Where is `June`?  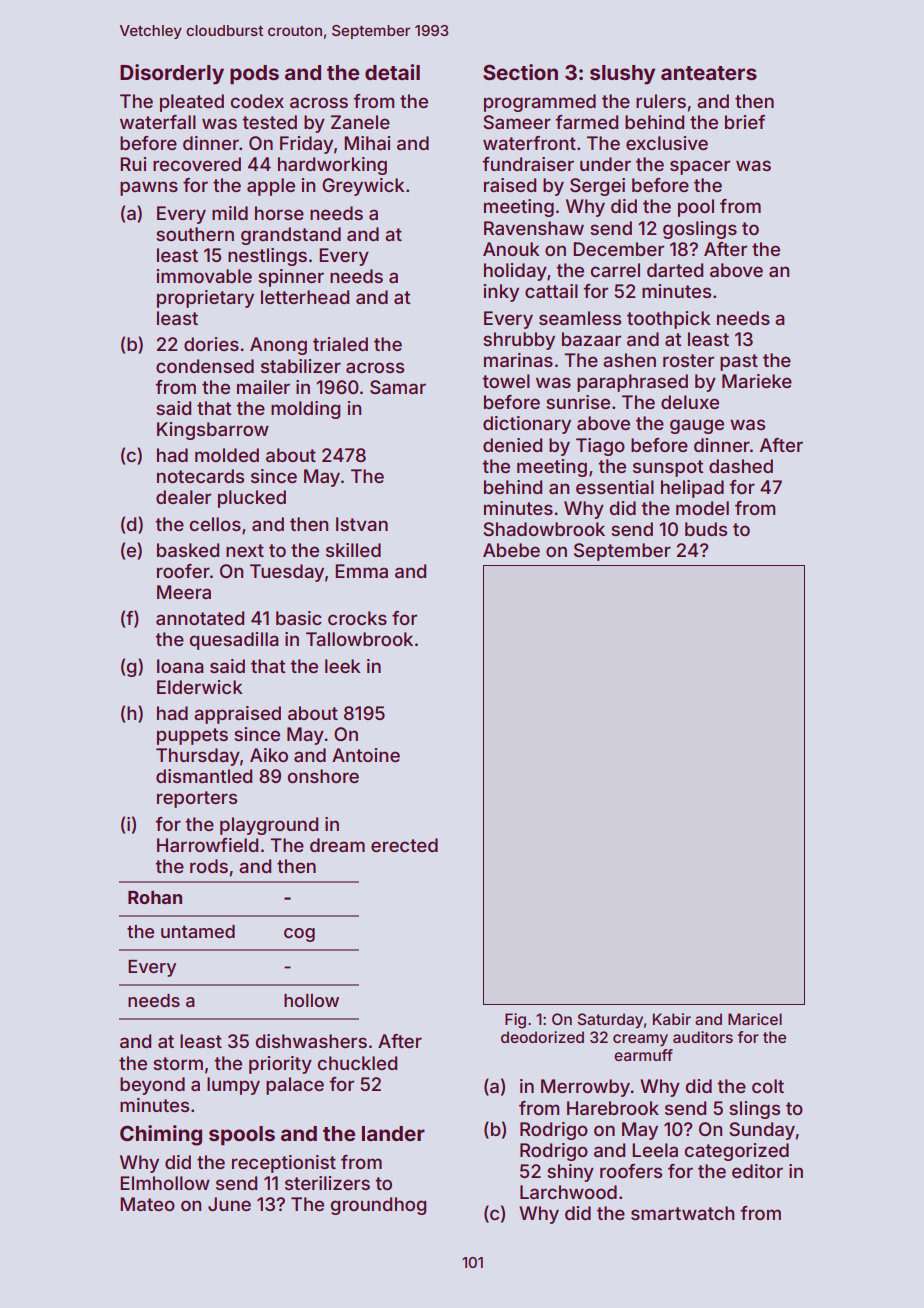 June is located at coordinates (229, 1204).
